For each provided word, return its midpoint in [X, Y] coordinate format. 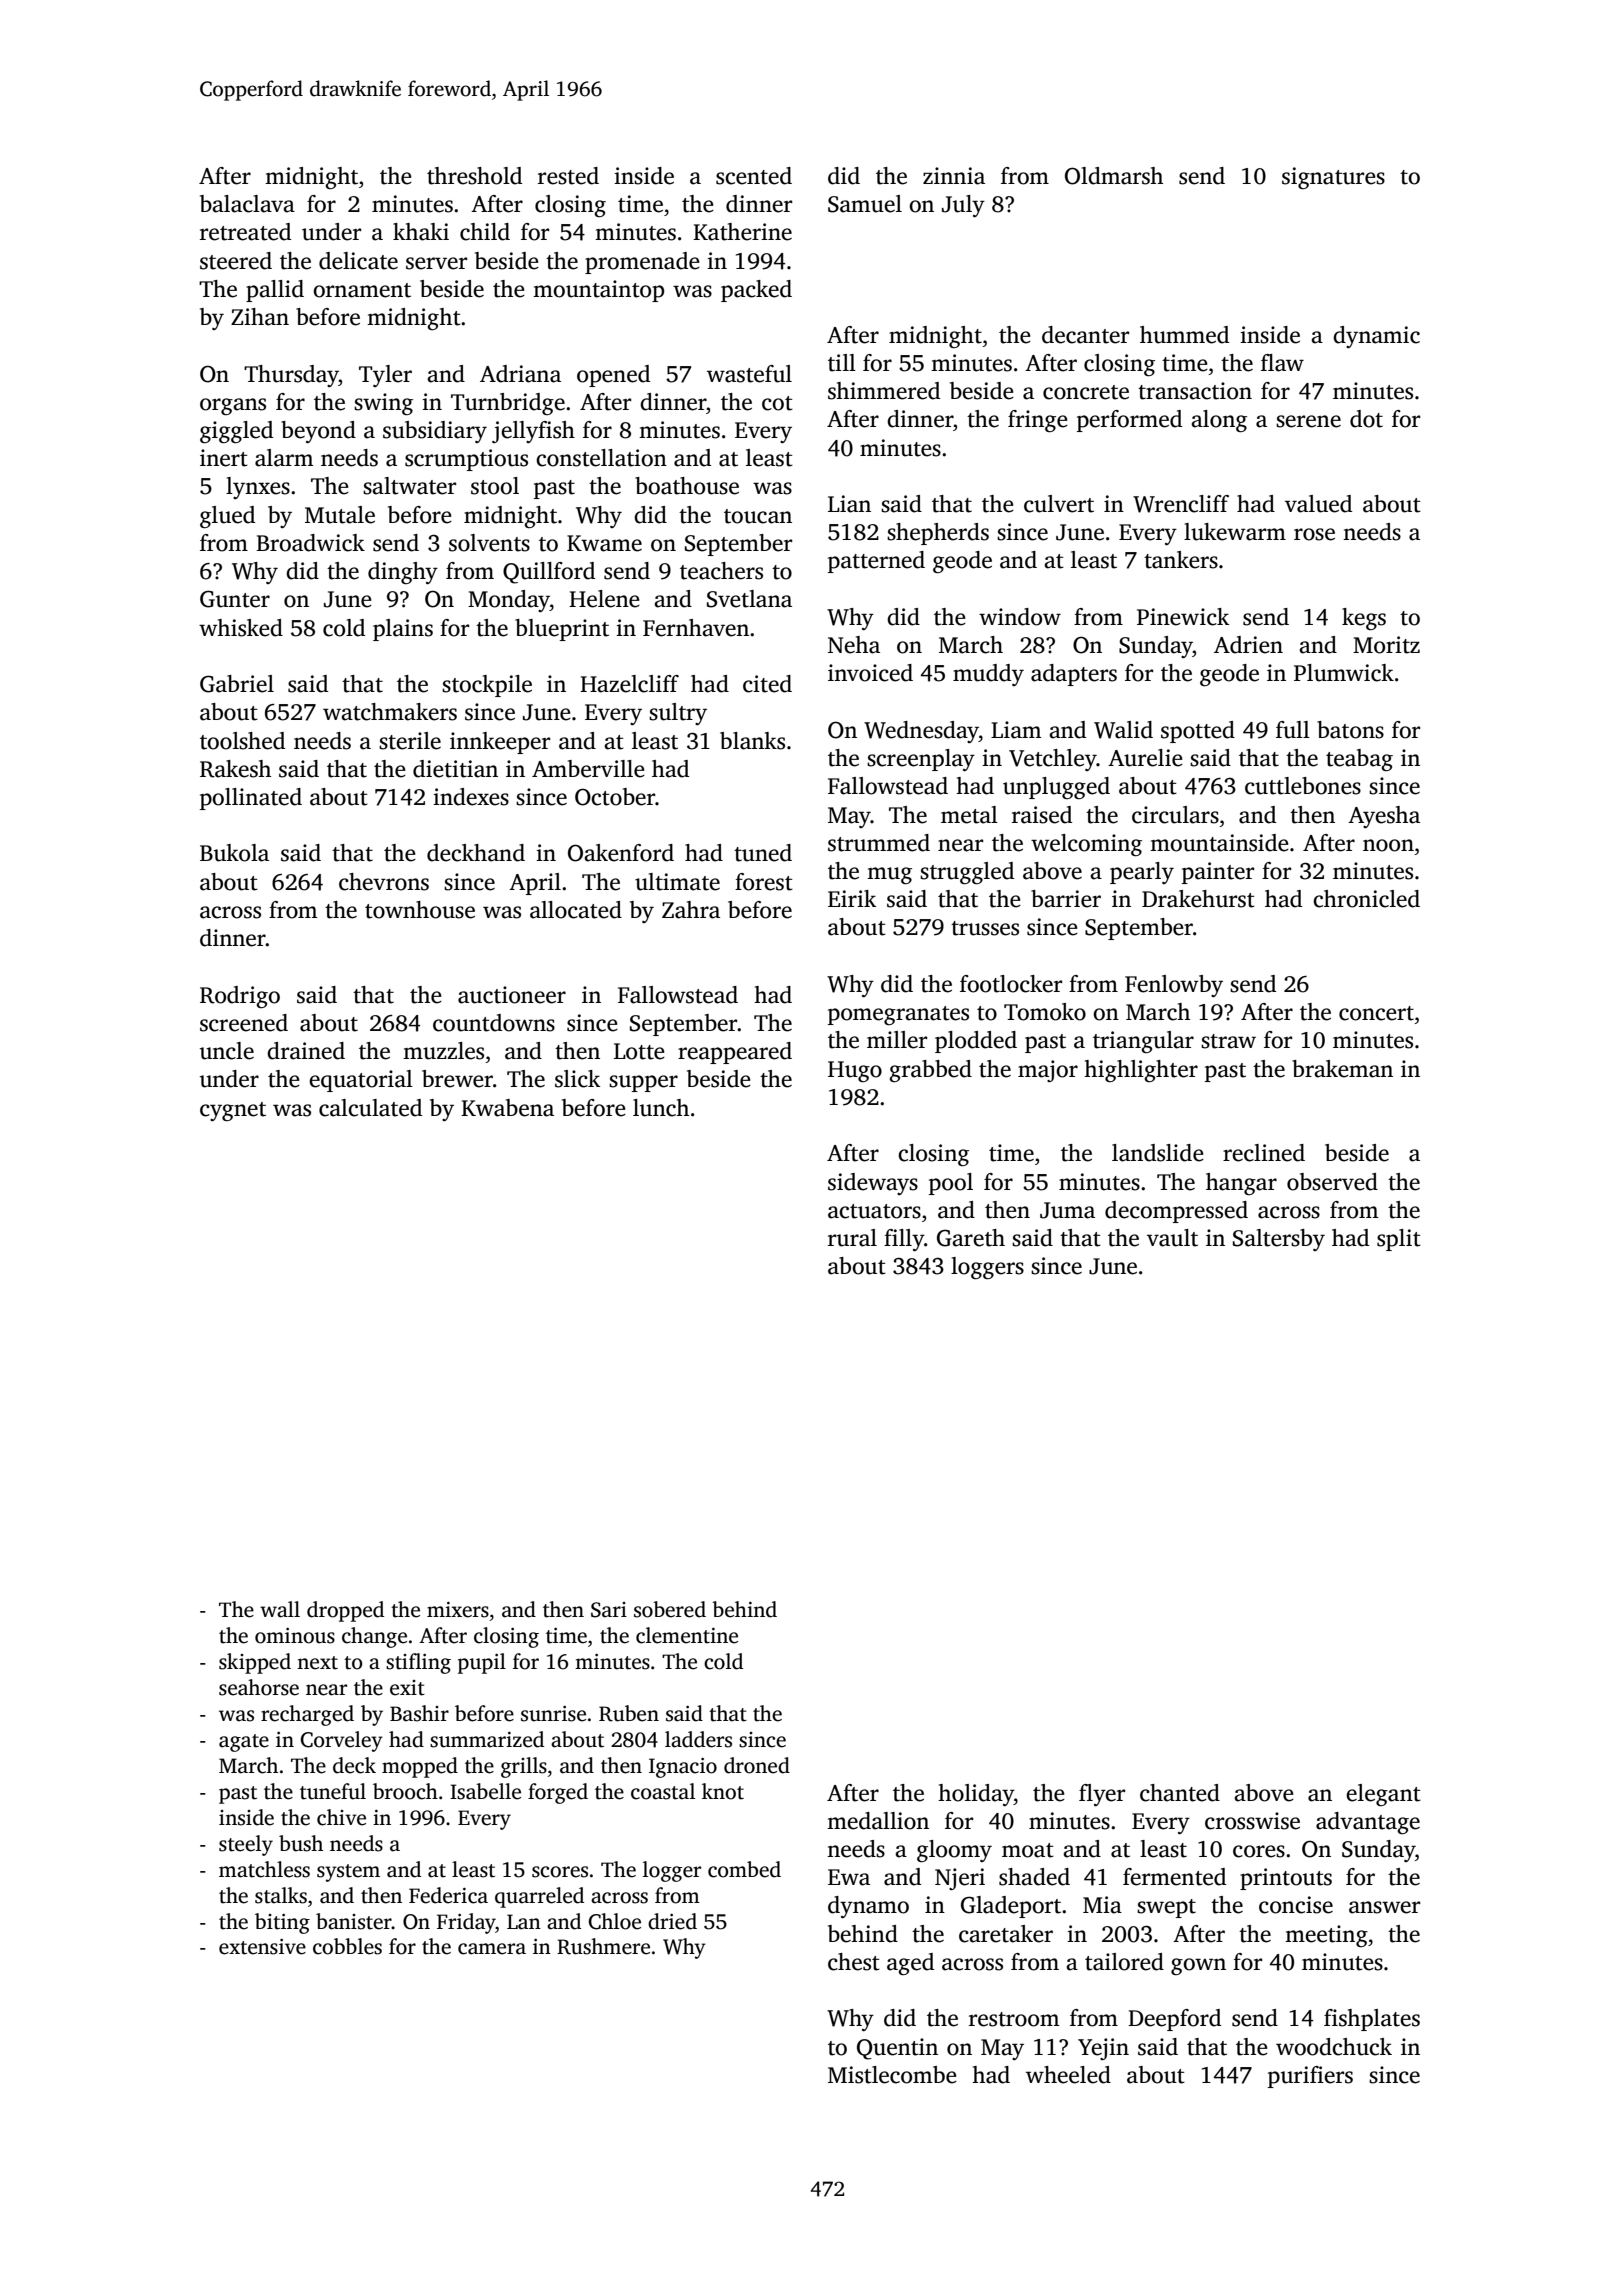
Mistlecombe [892, 2075]
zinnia [954, 176]
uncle [227, 1051]
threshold [474, 176]
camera [492, 1949]
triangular [1143, 1042]
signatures [1333, 178]
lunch [661, 1108]
